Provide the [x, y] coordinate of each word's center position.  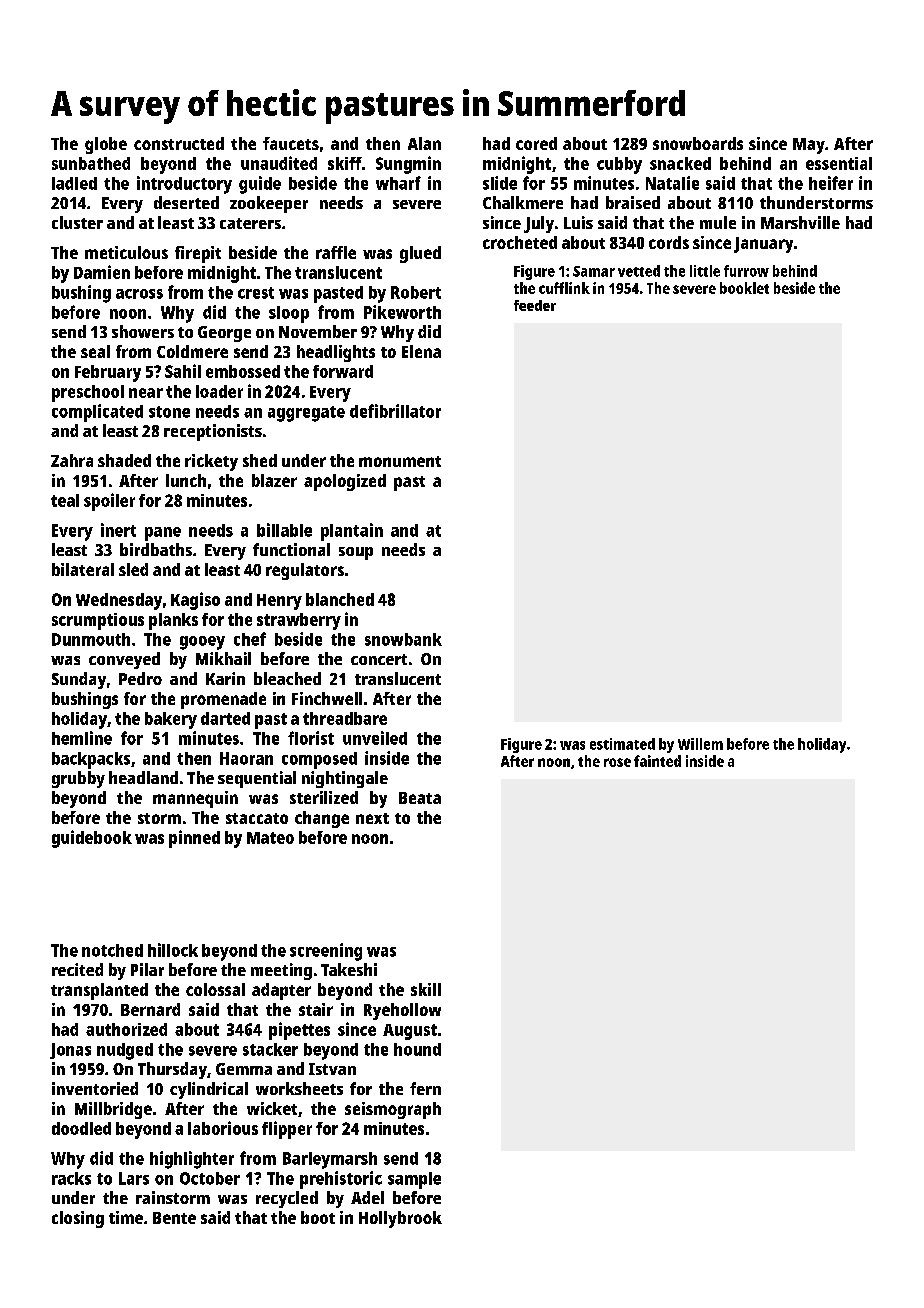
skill [426, 989]
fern [425, 1088]
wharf [398, 183]
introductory [184, 185]
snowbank [403, 639]
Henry [279, 602]
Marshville [800, 222]
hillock [173, 950]
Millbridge [113, 1110]
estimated [622, 744]
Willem [700, 744]
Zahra [72, 460]
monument [400, 461]
